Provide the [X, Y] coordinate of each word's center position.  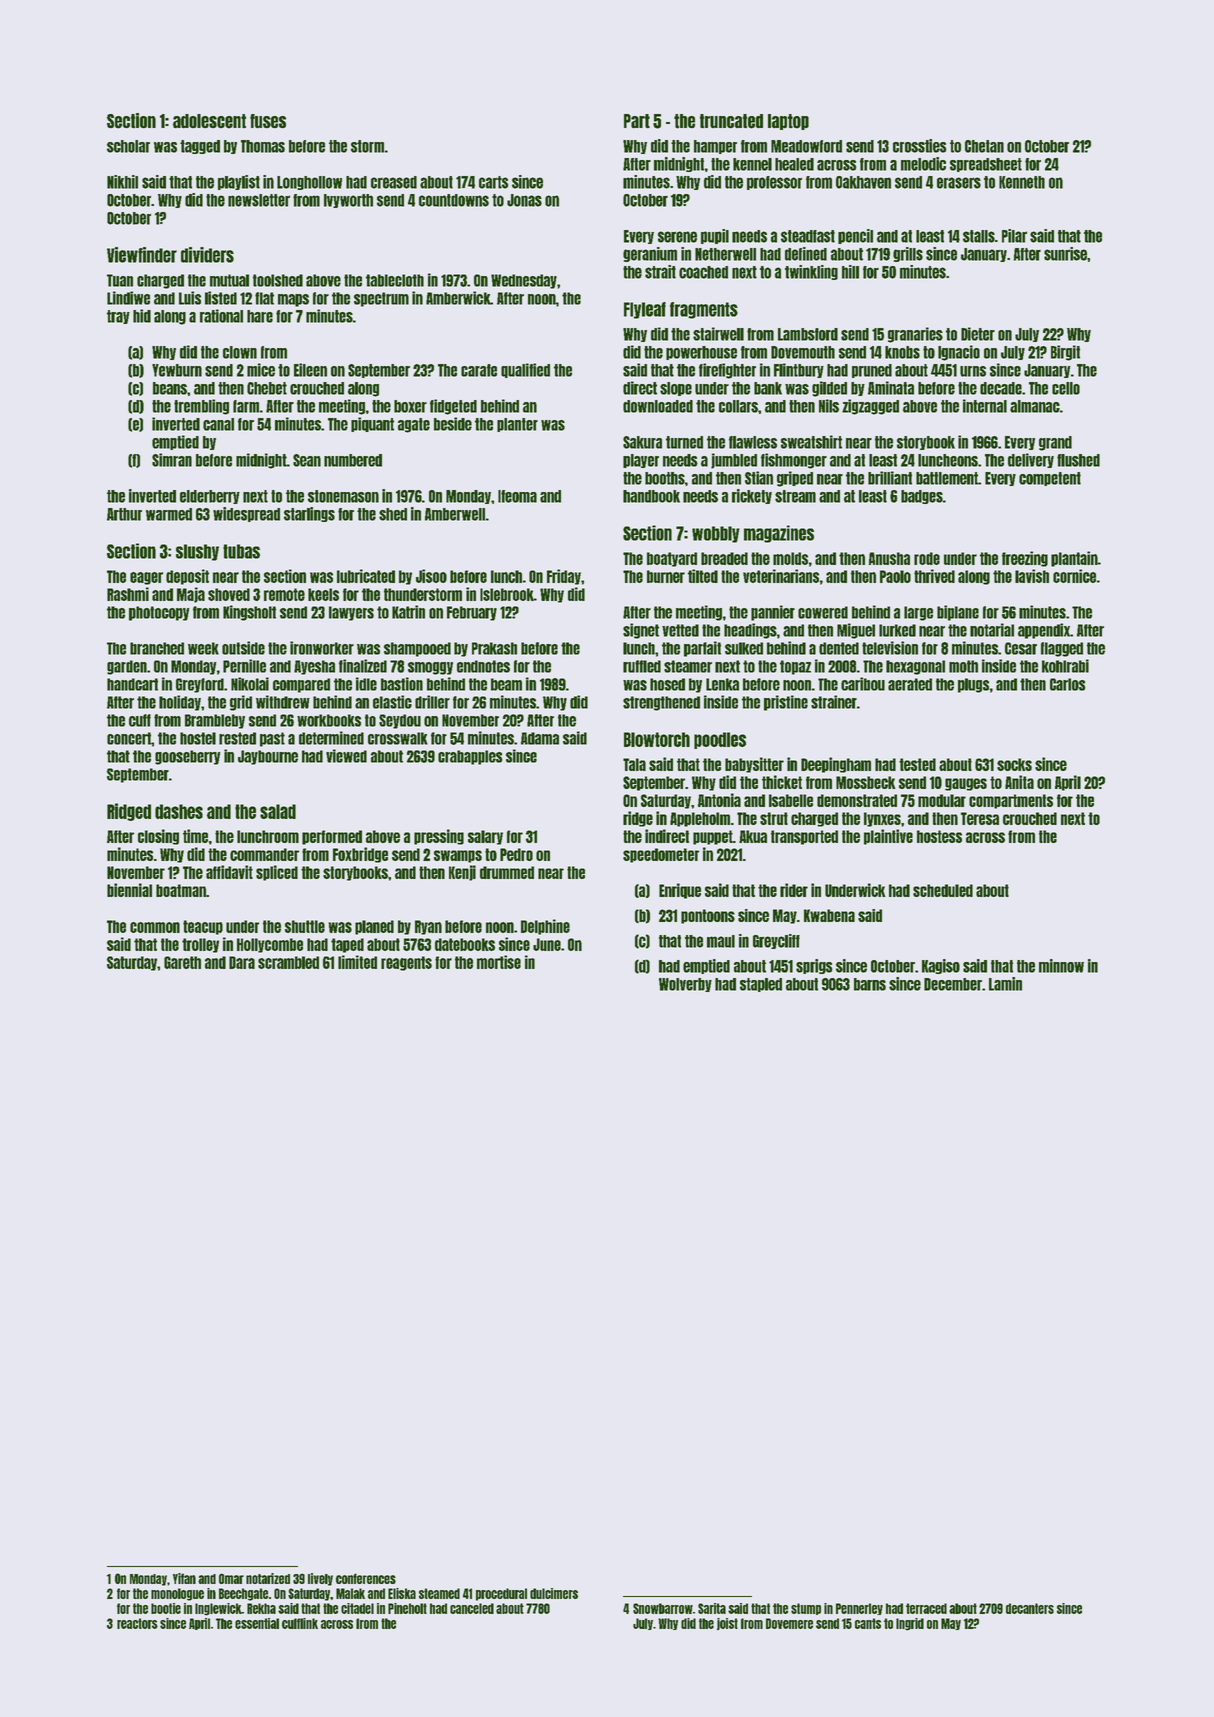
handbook [651, 496]
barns [870, 984]
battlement [947, 478]
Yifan [184, 1578]
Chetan [984, 146]
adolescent [209, 121]
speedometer [661, 855]
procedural [501, 1594]
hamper [715, 147]
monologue [177, 1594]
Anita [1019, 782]
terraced [926, 1608]
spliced [277, 873]
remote [284, 594]
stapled [761, 985]
